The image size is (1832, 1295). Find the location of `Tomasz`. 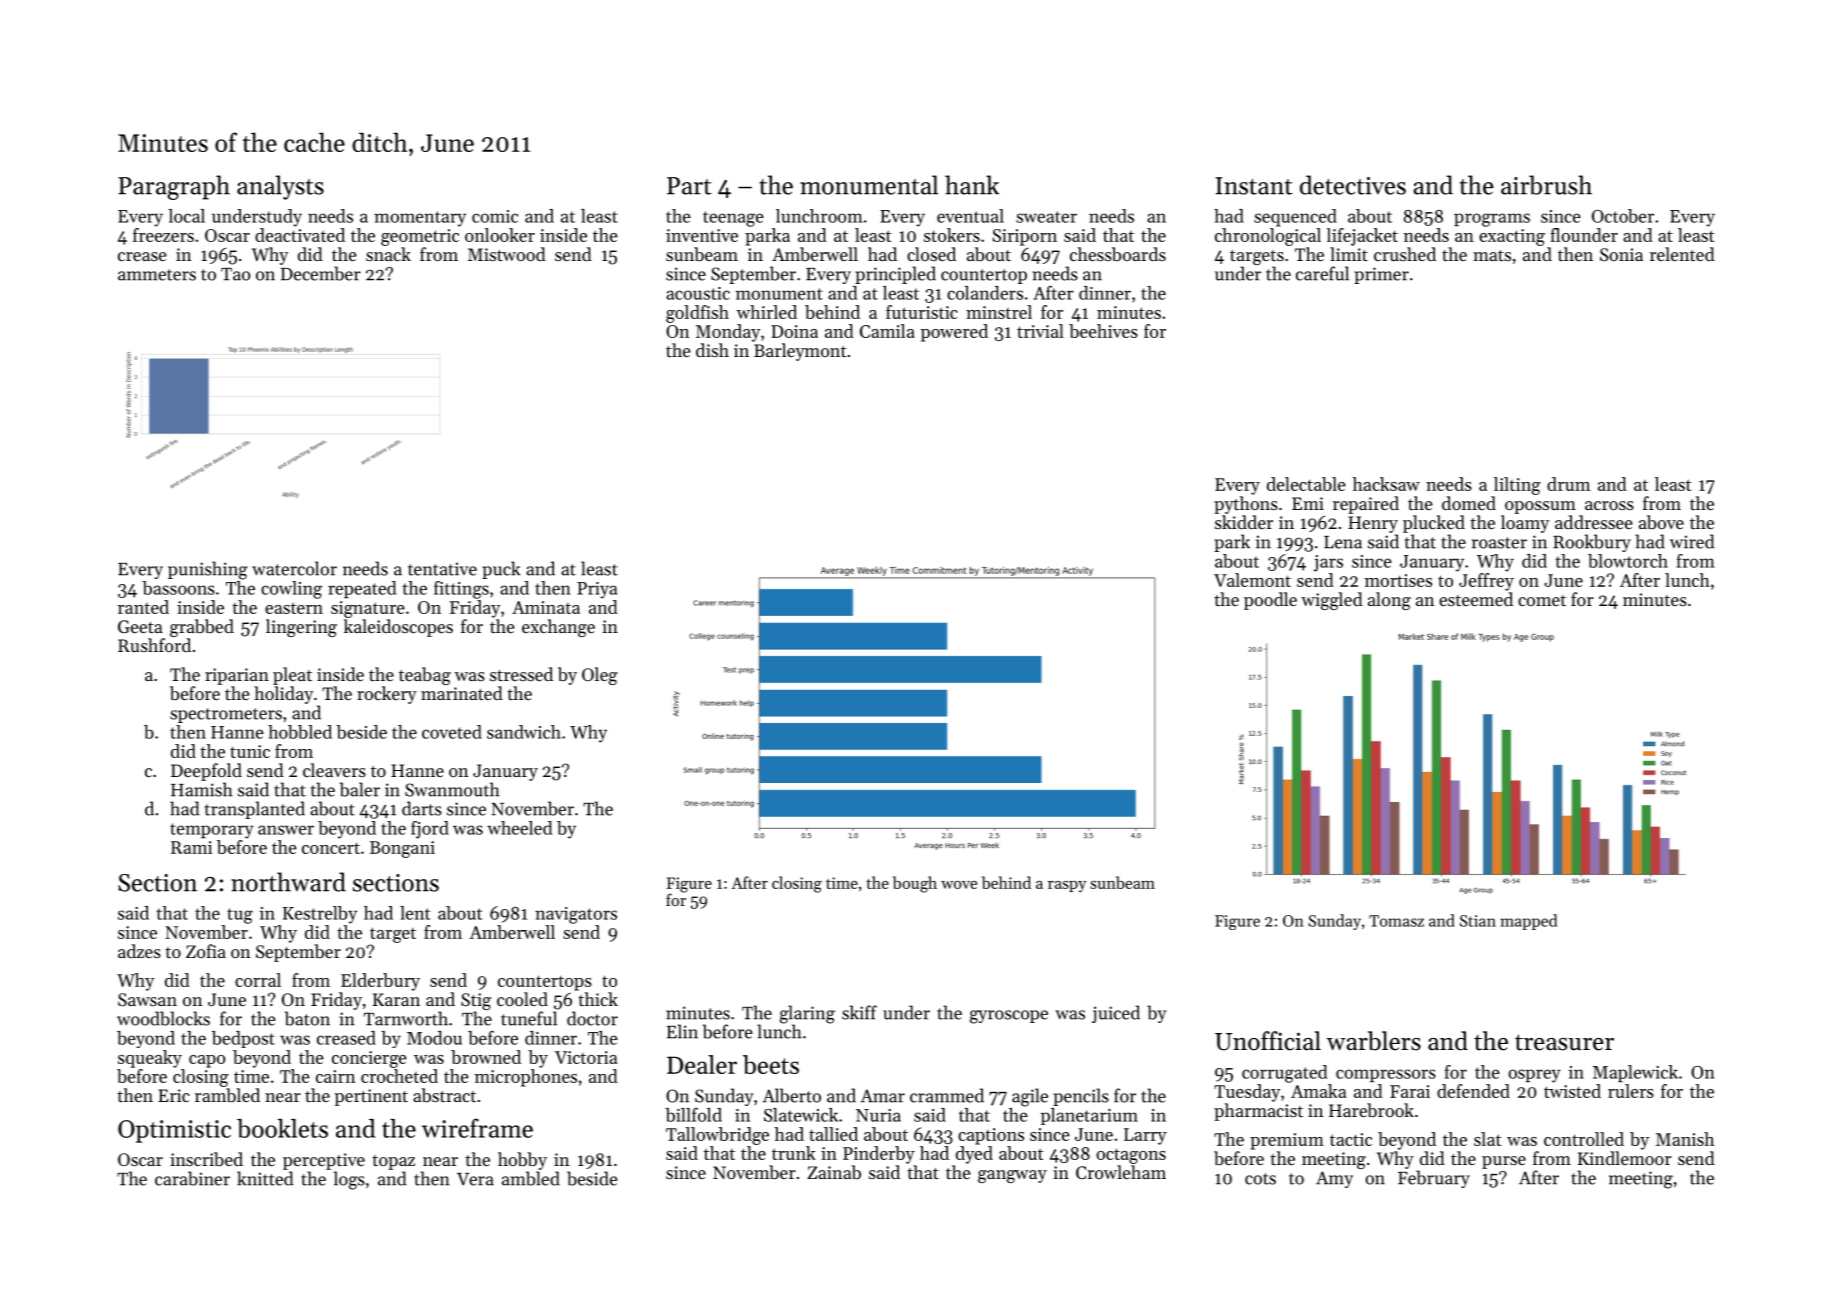

Tomasz is located at coordinates (1396, 921).
